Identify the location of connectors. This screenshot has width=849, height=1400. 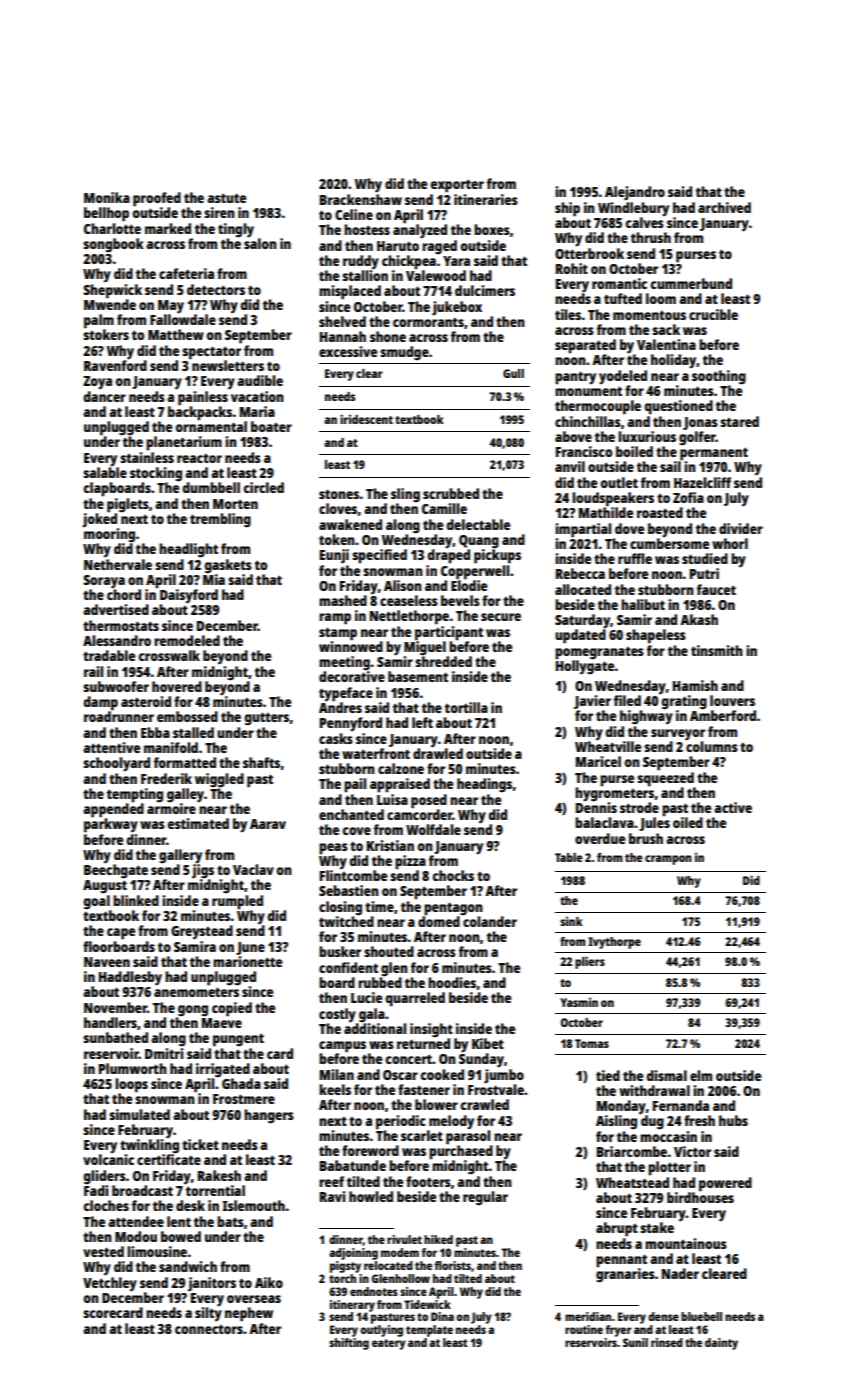
(209, 1329).
